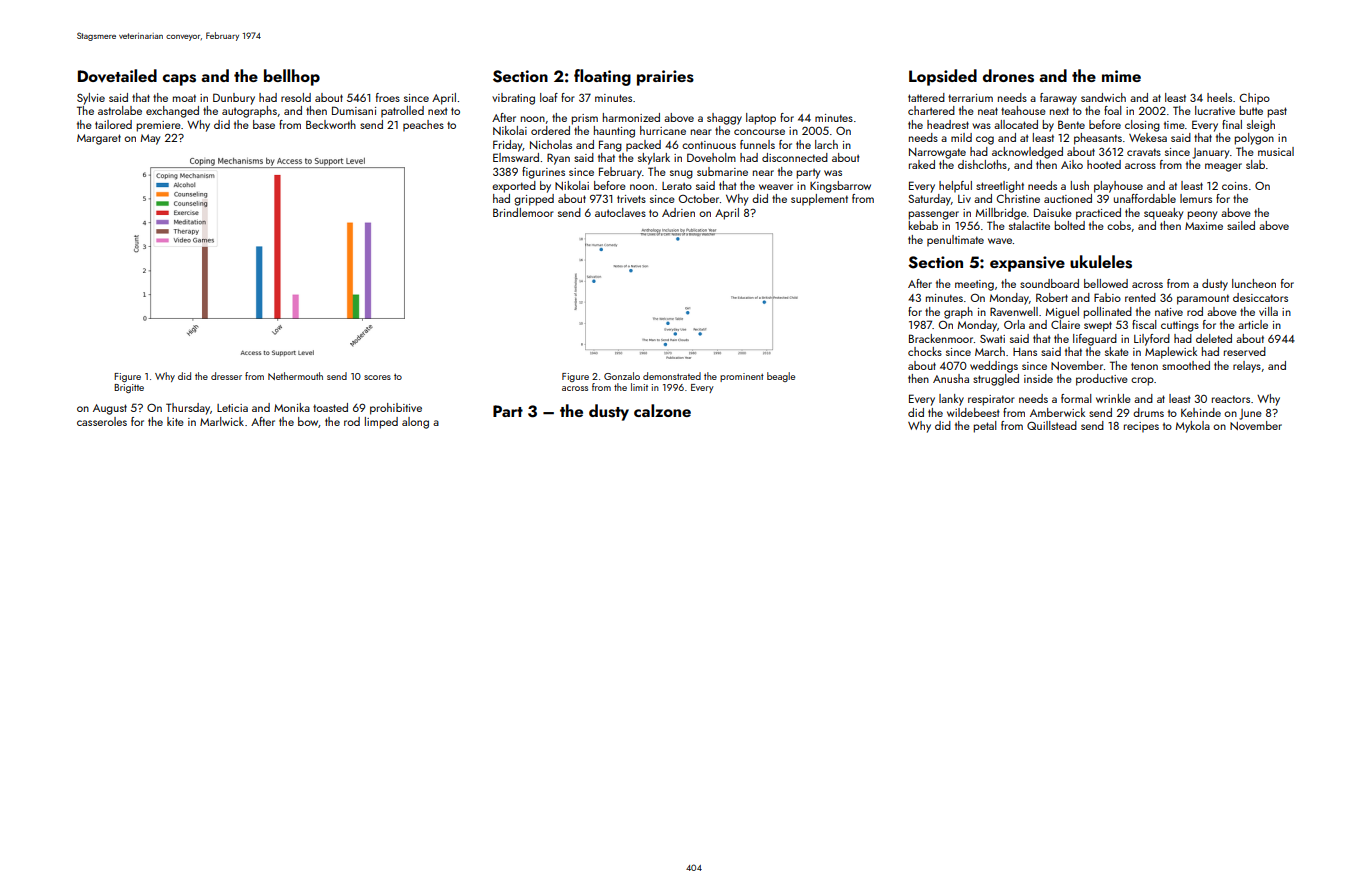  Describe the element at coordinates (292, 407) in the page. I see `Monika` at that location.
